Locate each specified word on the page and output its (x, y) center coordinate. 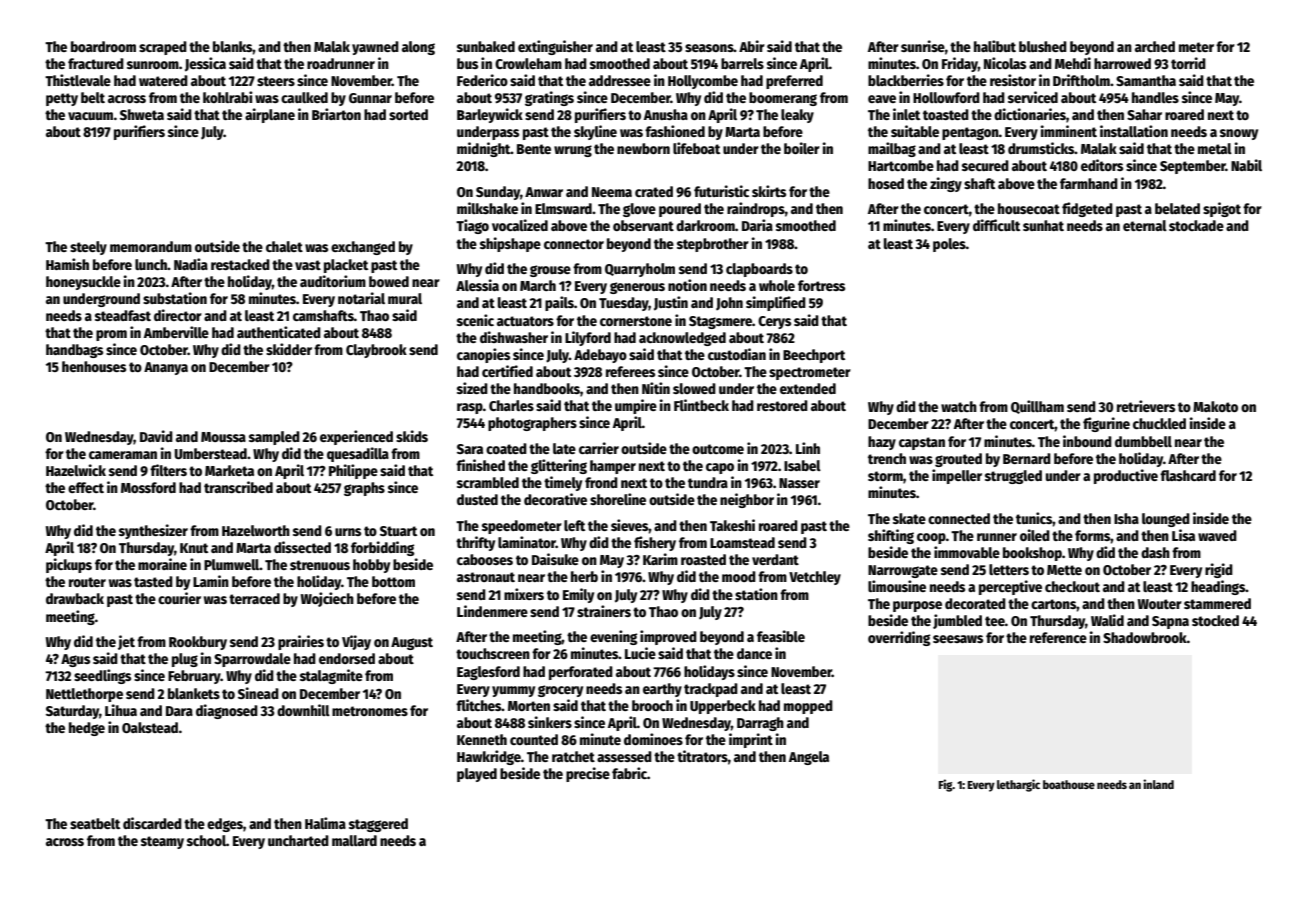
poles (949, 245)
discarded (152, 823)
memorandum (151, 246)
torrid (1188, 63)
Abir (752, 46)
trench (887, 458)
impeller (957, 476)
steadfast (123, 315)
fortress (821, 285)
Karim (660, 559)
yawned (375, 48)
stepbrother (713, 245)
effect (86, 487)
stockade (1196, 225)
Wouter (1160, 604)
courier (179, 598)
